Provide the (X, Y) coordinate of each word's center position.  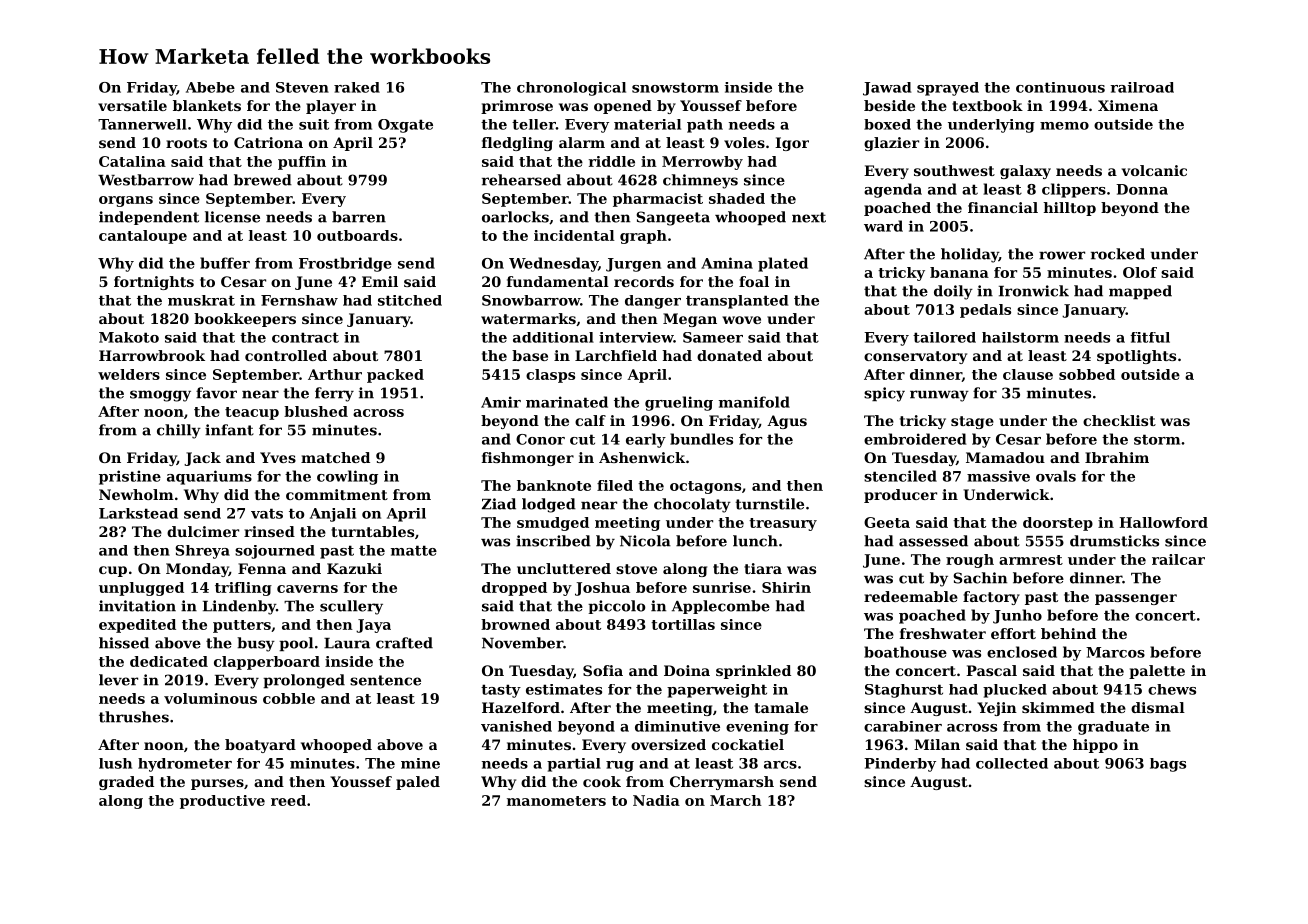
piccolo (616, 607)
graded (126, 783)
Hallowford (1164, 522)
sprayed (948, 89)
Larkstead (138, 513)
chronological (571, 89)
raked (357, 87)
